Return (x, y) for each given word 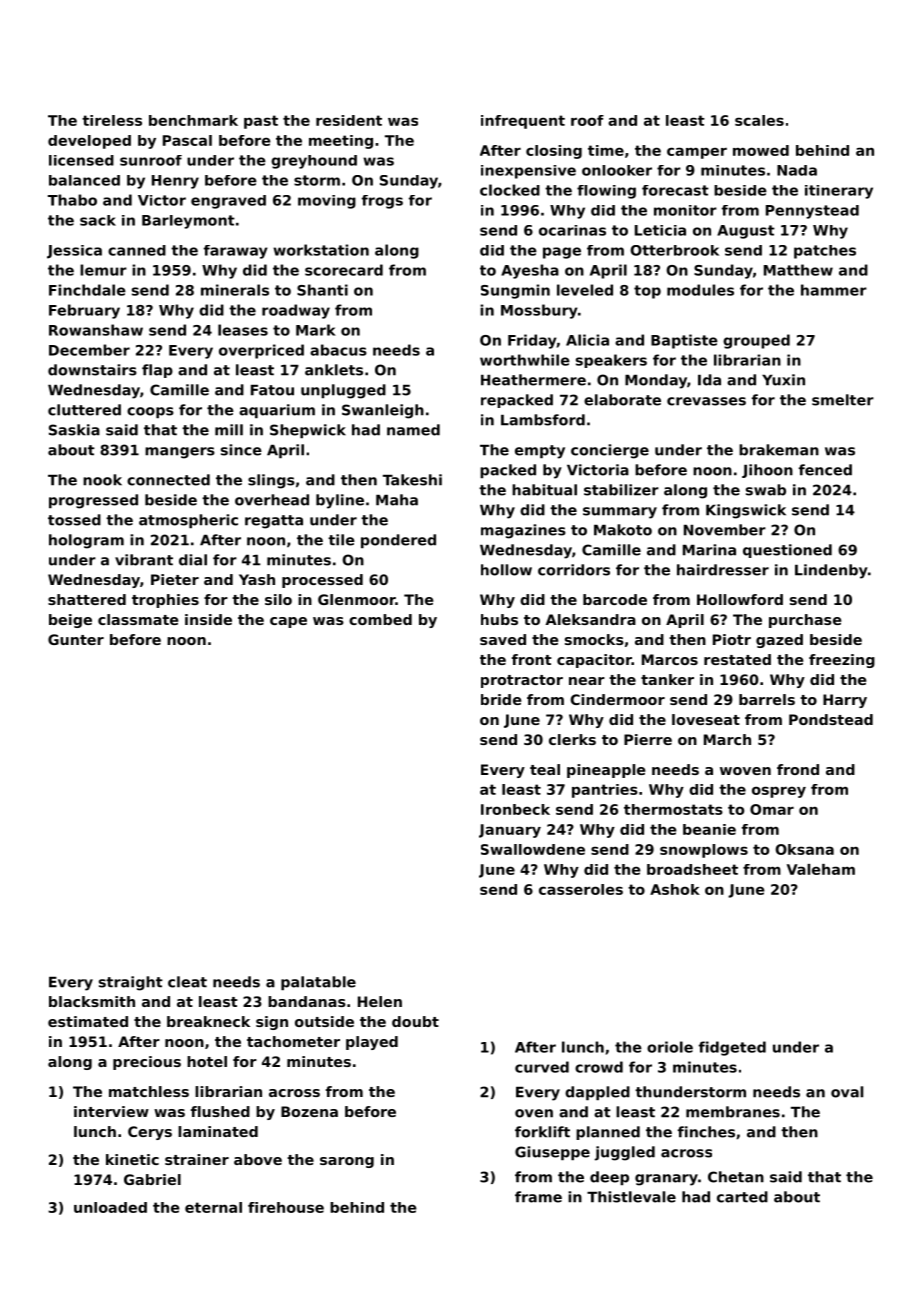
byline (340, 501)
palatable (318, 983)
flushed (220, 1111)
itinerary (839, 192)
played (372, 1043)
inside (208, 619)
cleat (187, 982)
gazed (779, 641)
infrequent (523, 122)
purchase (805, 621)
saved (503, 639)
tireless (112, 120)
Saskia (74, 430)
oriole (670, 1047)
